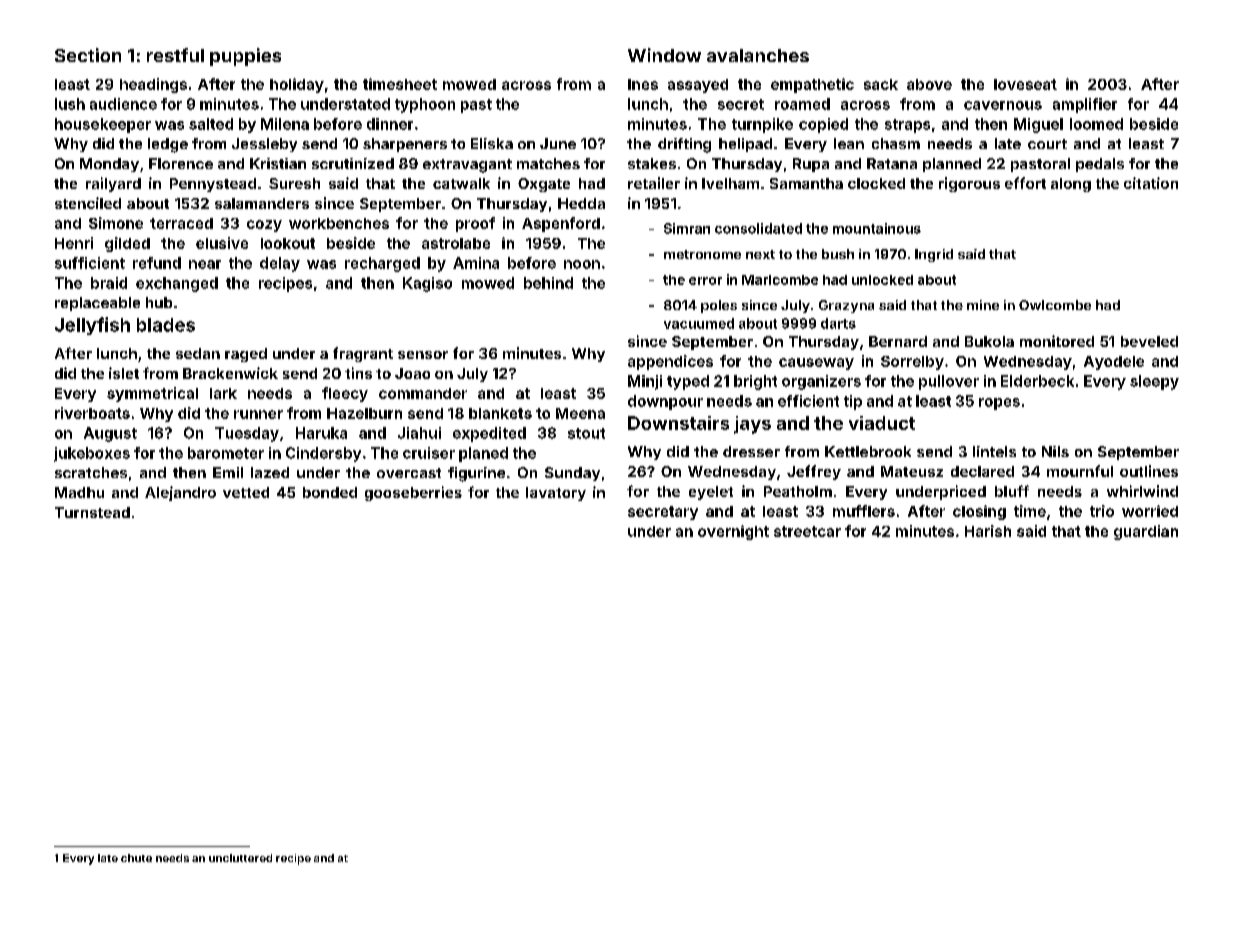 The width and height of the screenshot is (1233, 952). I want to click on overnight, so click(733, 532).
